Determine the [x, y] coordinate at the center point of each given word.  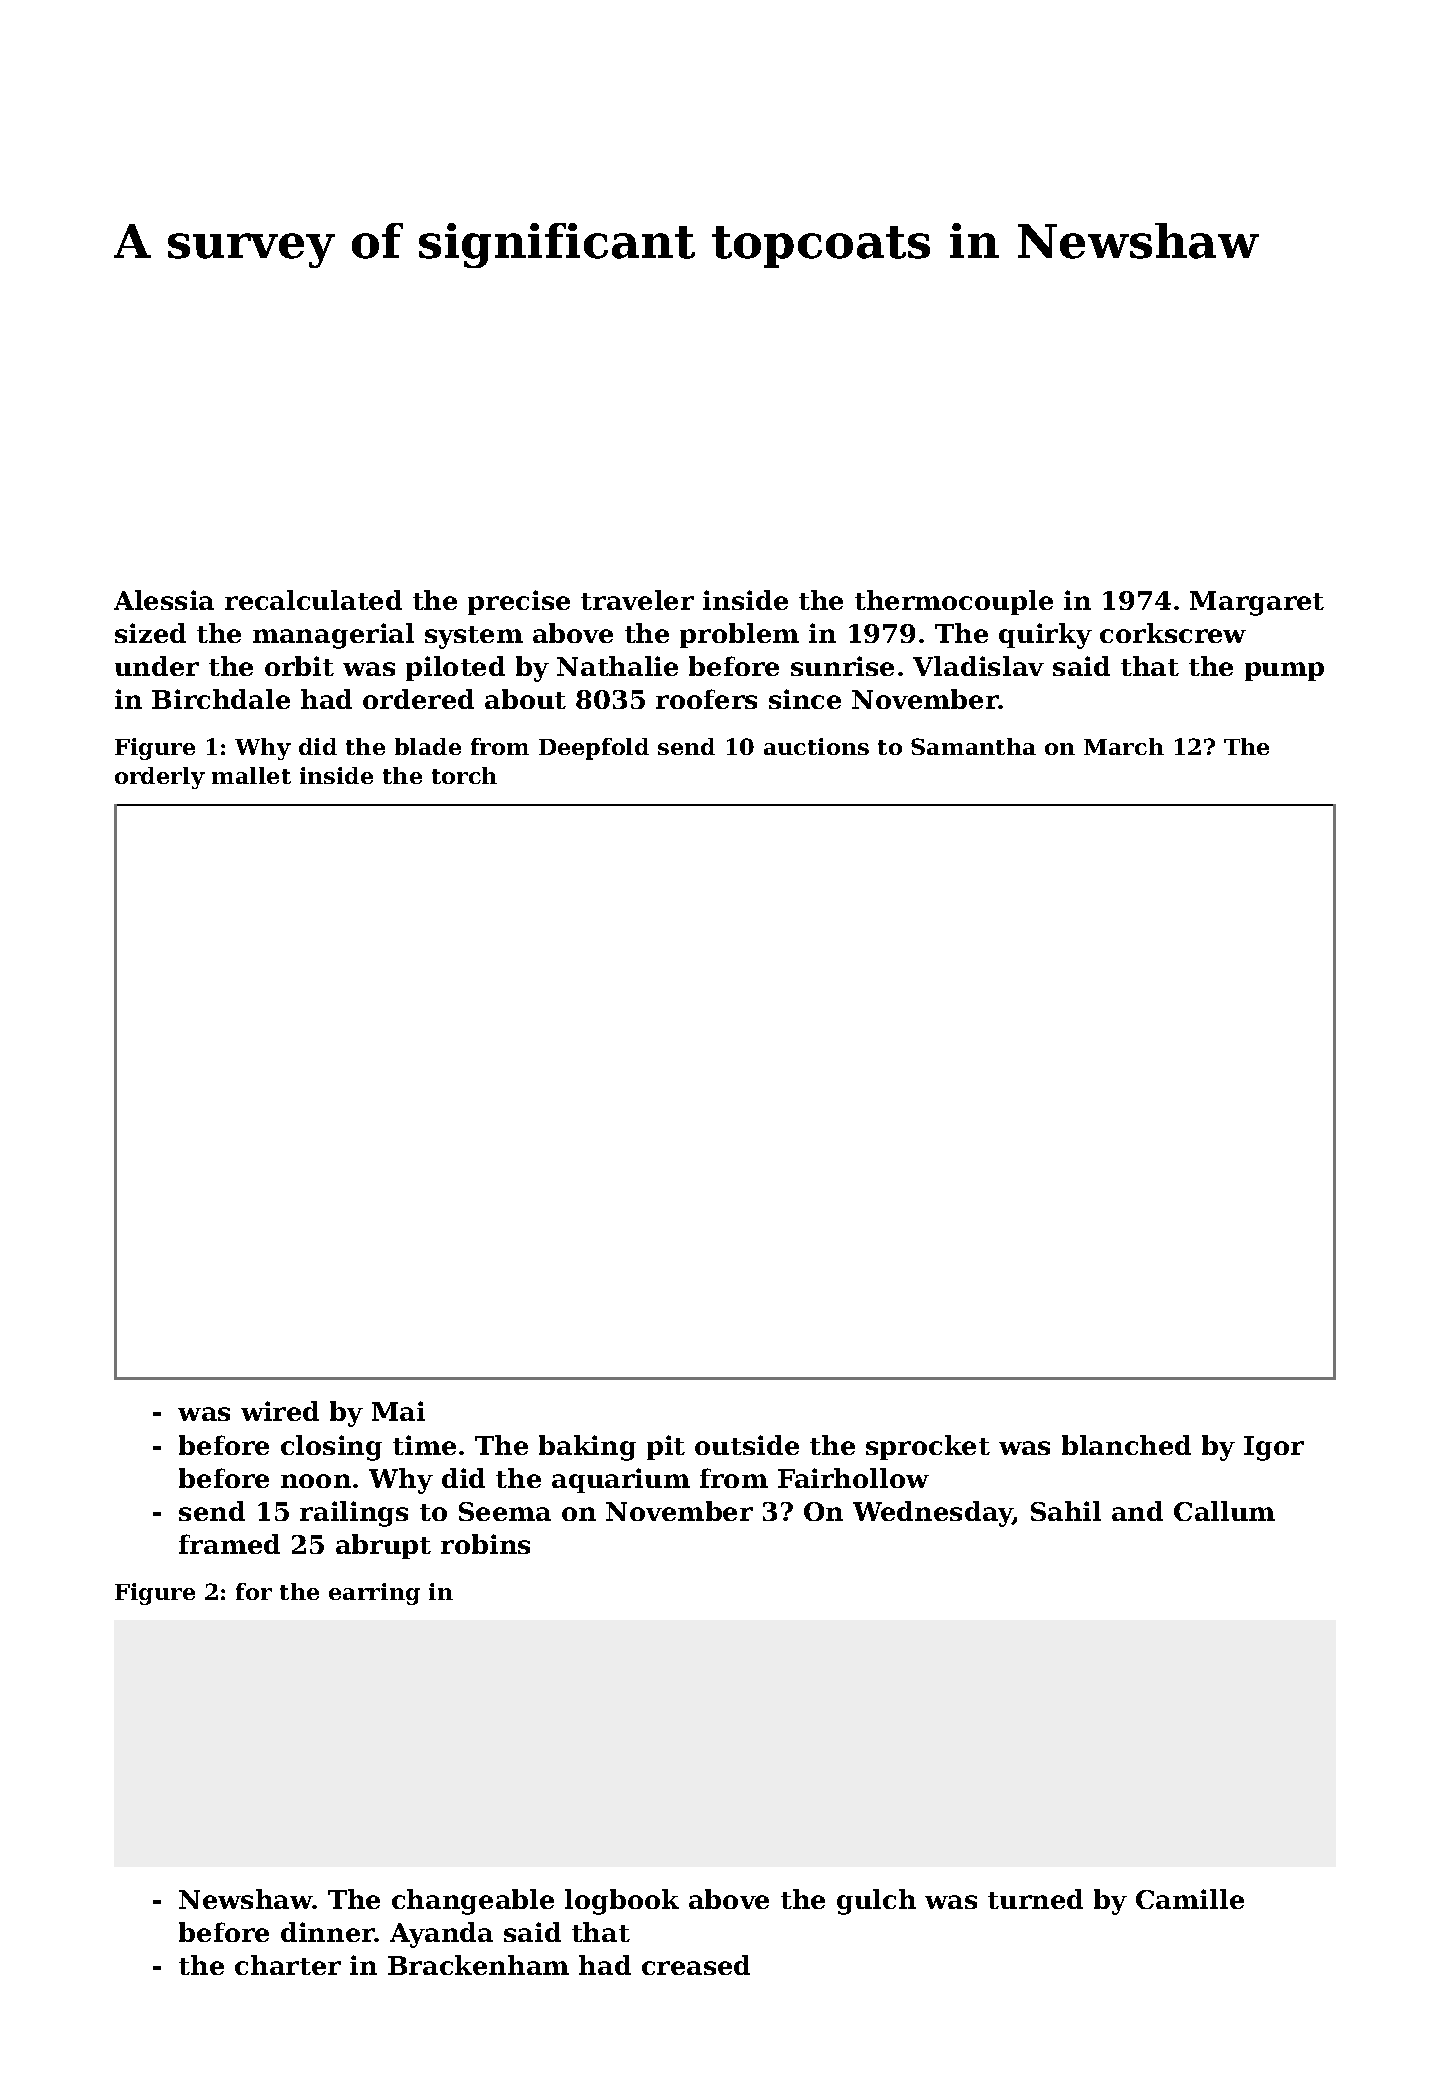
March [1124, 746]
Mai [398, 1411]
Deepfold [594, 749]
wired [280, 1411]
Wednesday [933, 1514]
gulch [876, 1902]
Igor [1274, 1448]
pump [1284, 671]
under [157, 666]
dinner [328, 1932]
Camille [1190, 1899]
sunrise [842, 666]
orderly [160, 778]
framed [229, 1544]
